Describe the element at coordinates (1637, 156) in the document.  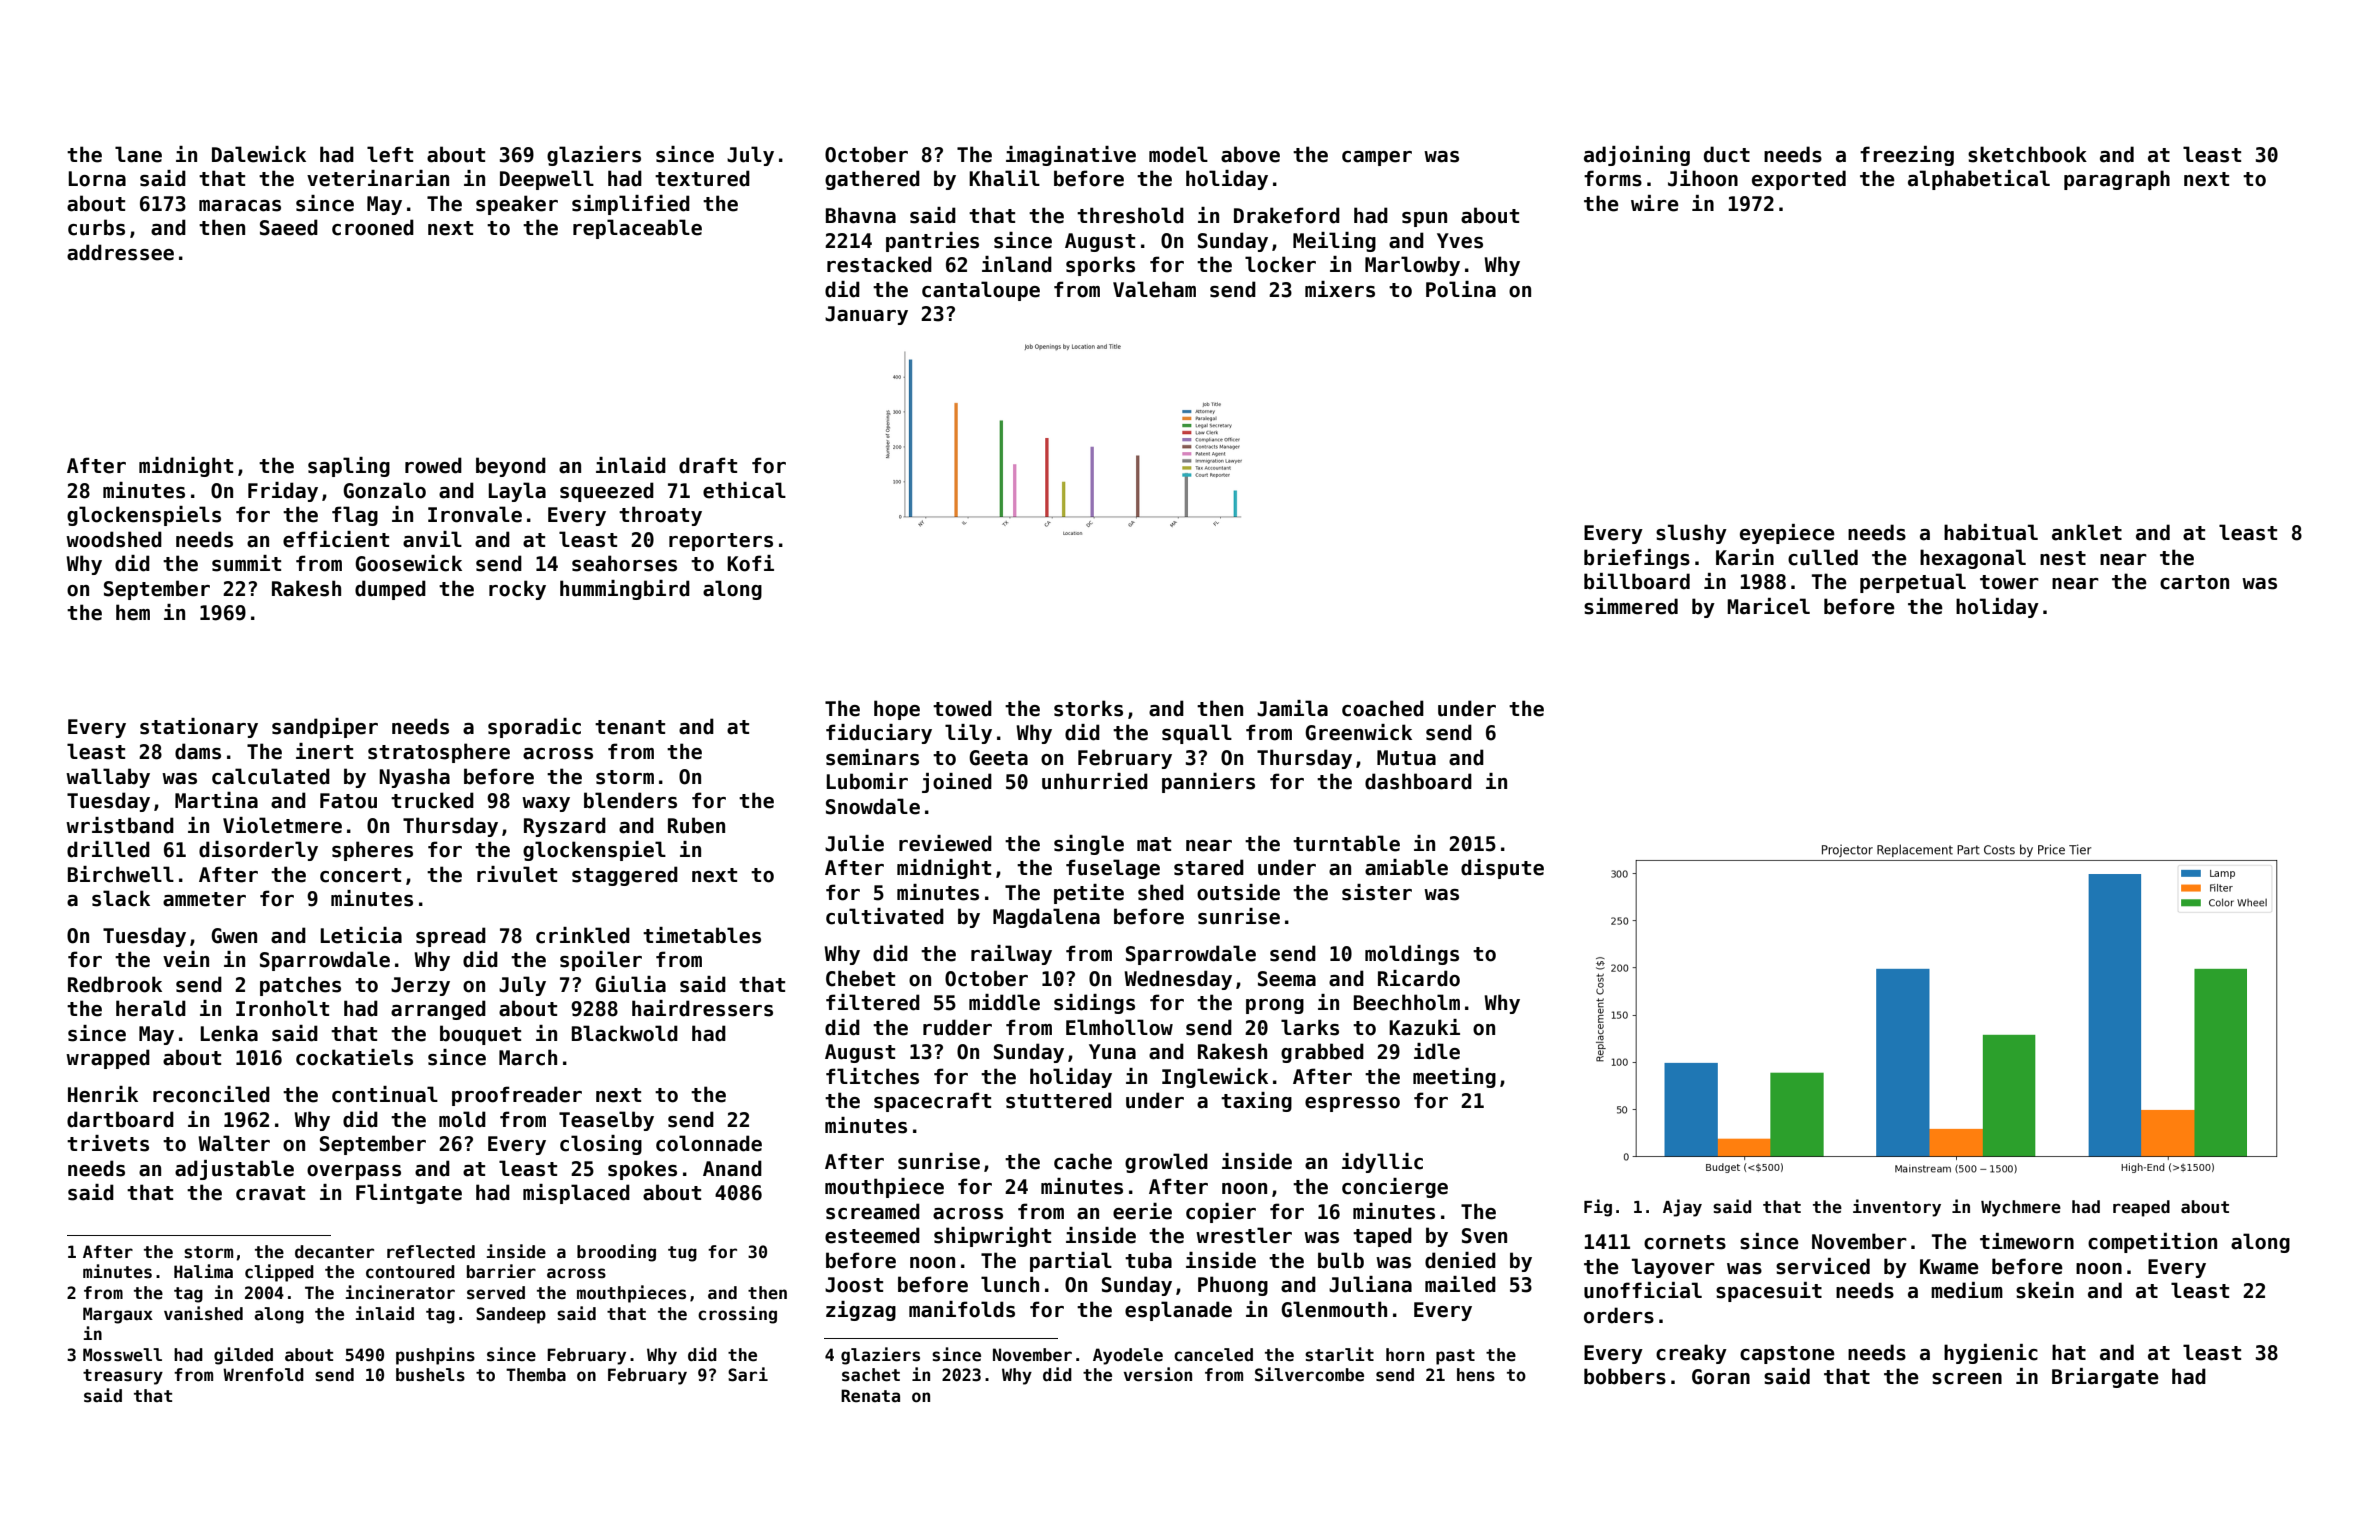
I see `adjoining` at that location.
